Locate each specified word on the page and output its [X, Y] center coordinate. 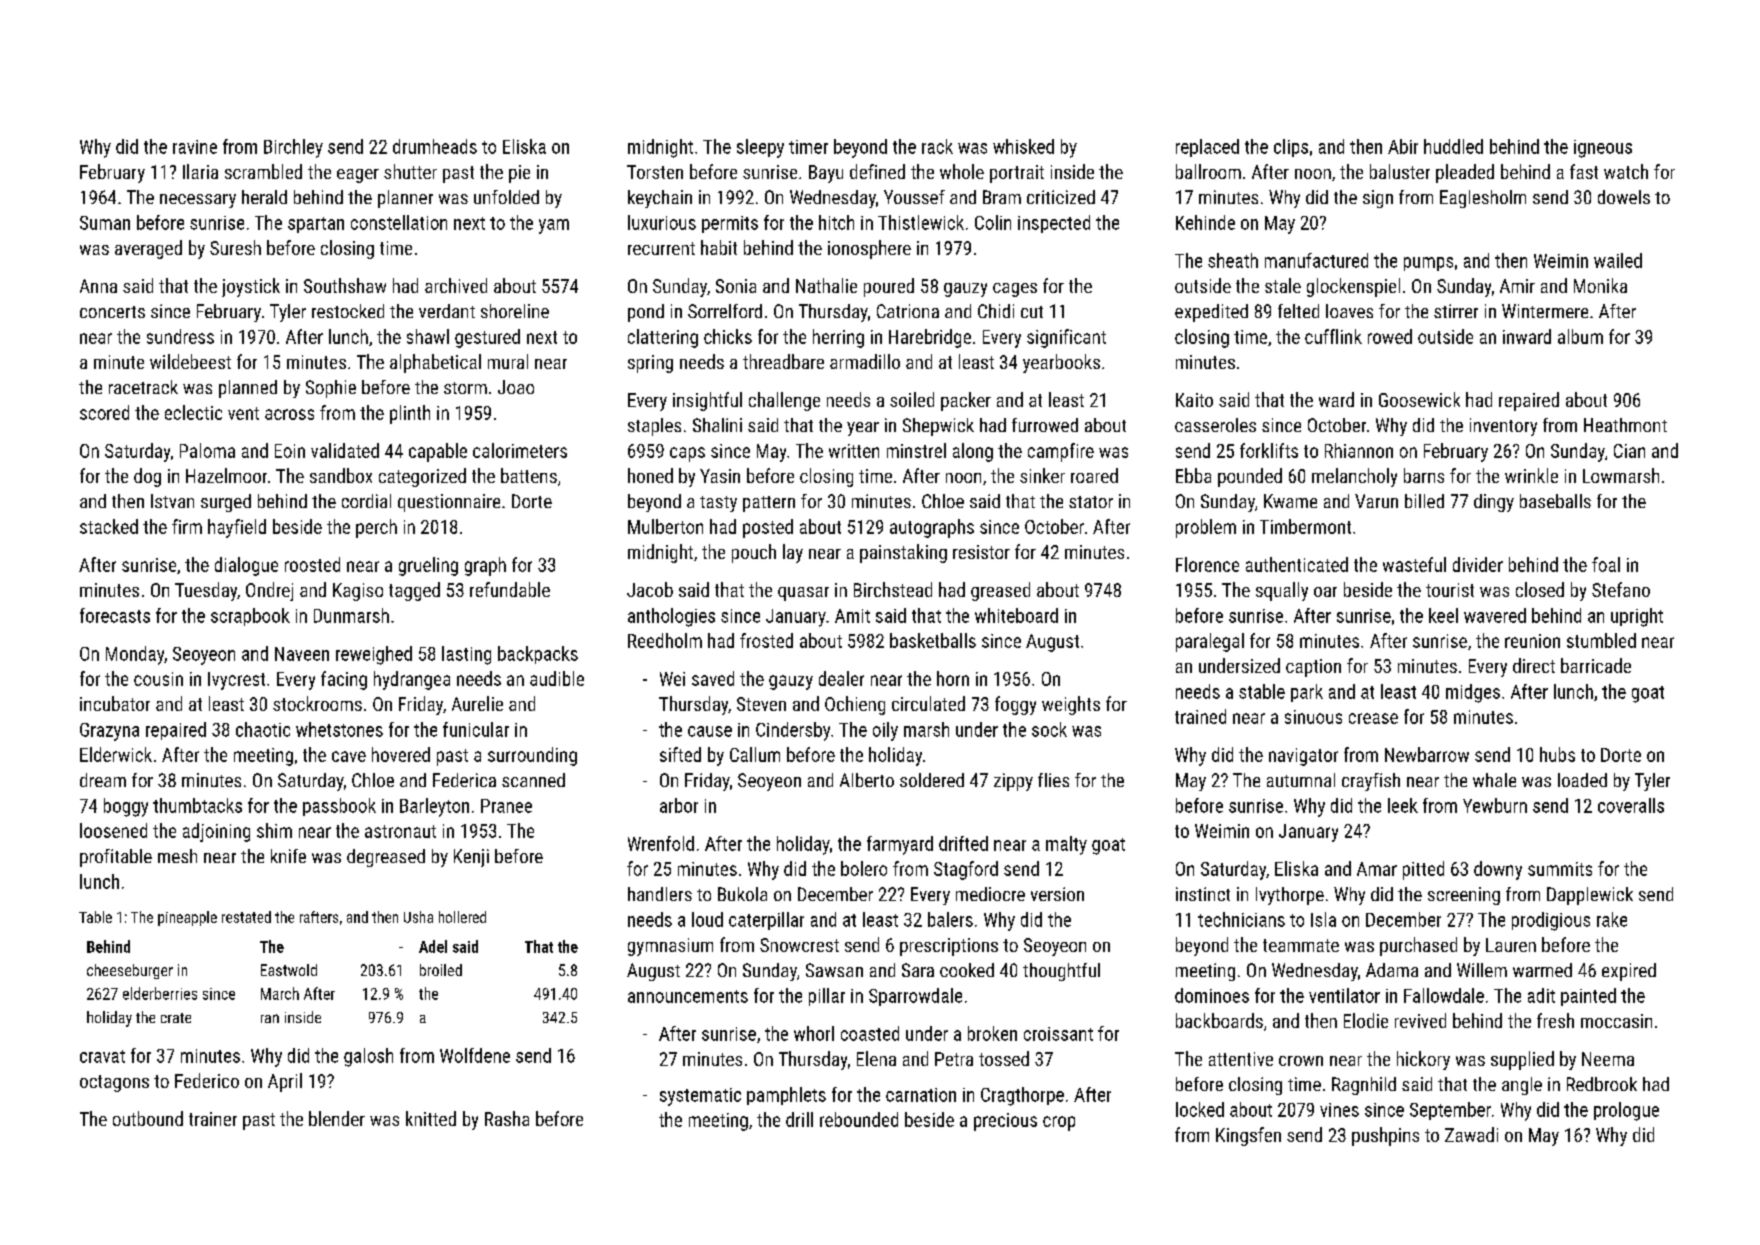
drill [799, 1119]
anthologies [671, 617]
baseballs [1555, 501]
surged [226, 503]
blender [337, 1118]
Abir [1403, 146]
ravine [195, 147]
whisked [1023, 146]
